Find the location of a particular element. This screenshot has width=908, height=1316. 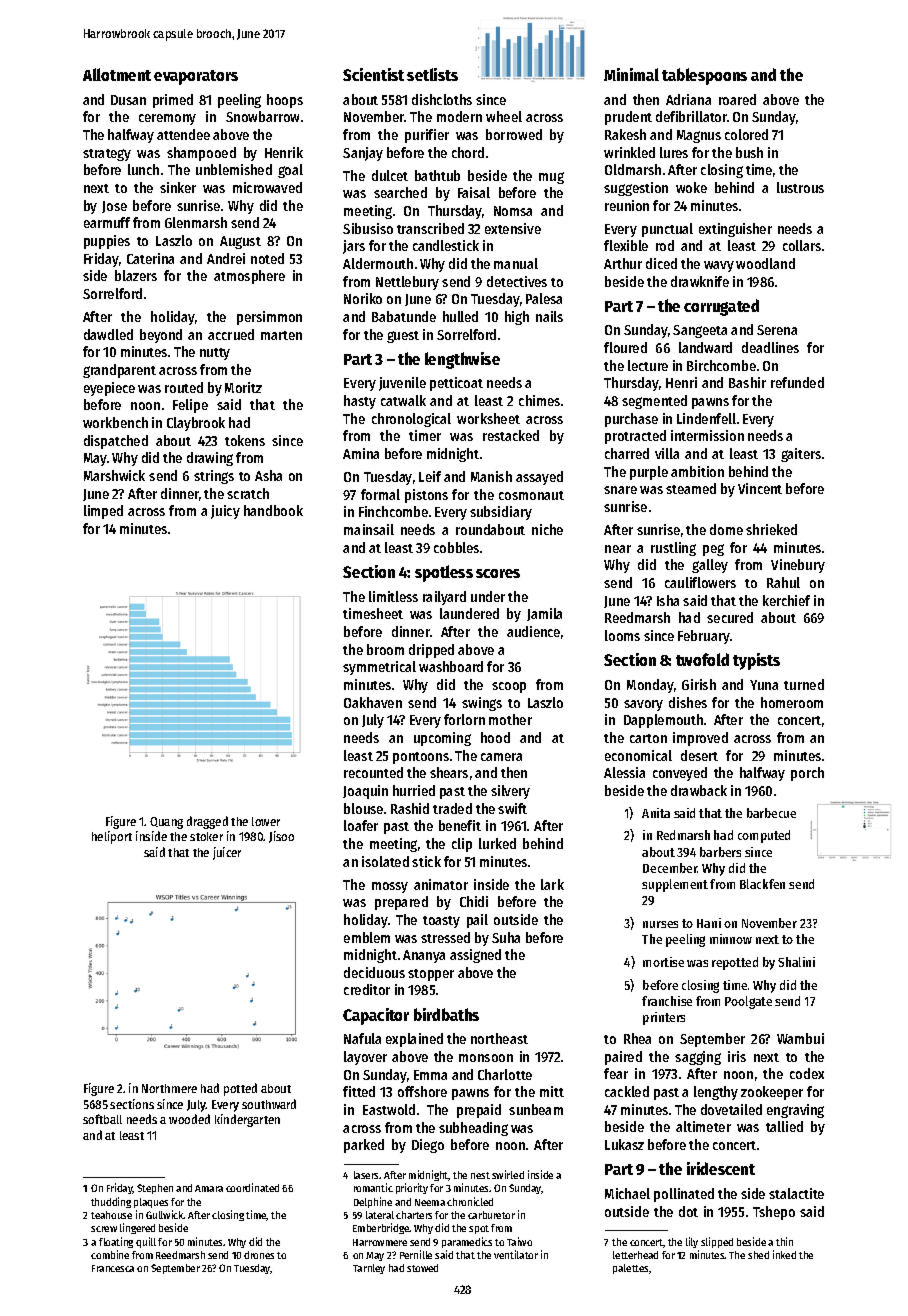

ventilator is located at coordinates (516, 1254).
